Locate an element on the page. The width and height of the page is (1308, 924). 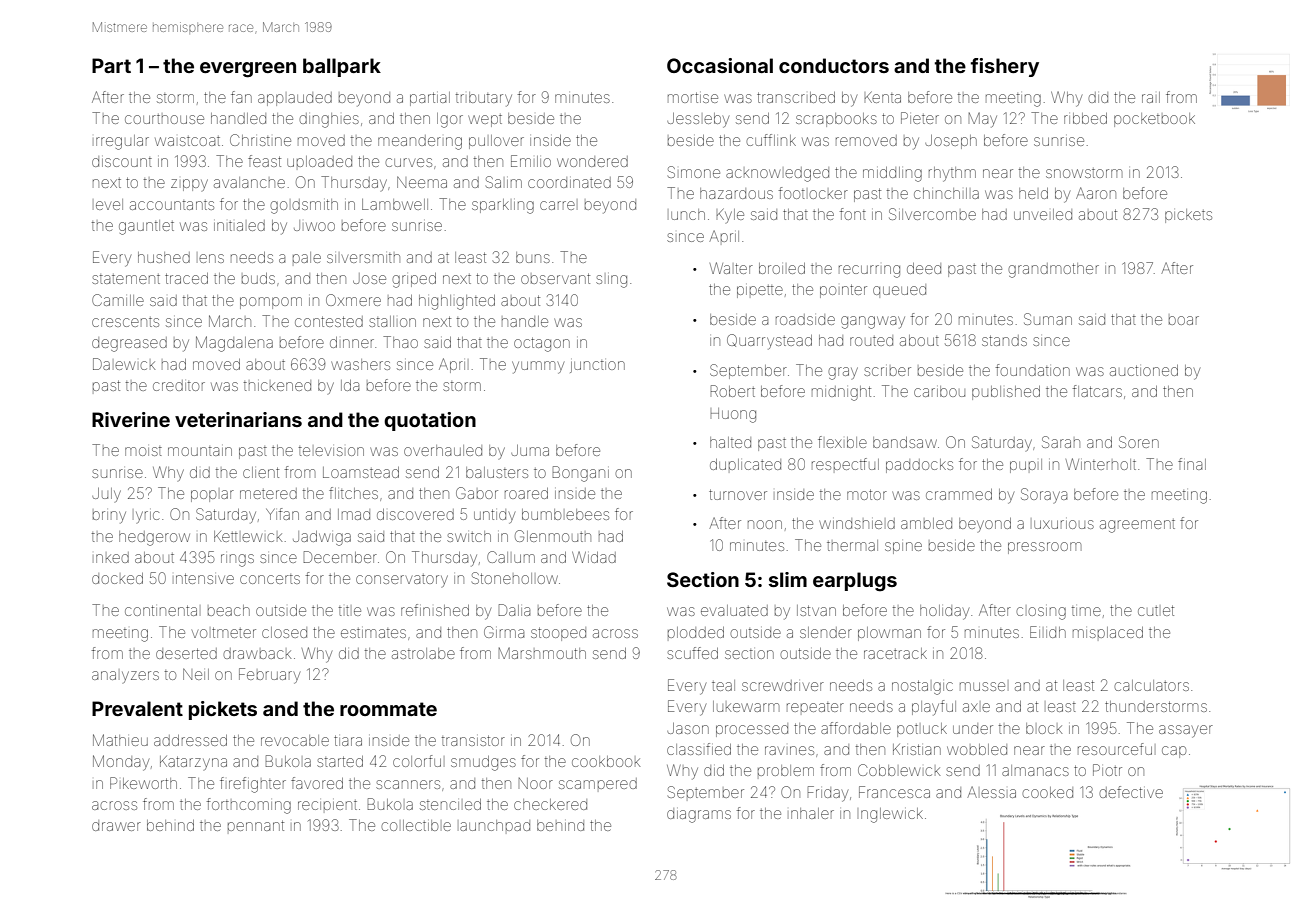
ballpark is located at coordinates (342, 67).
